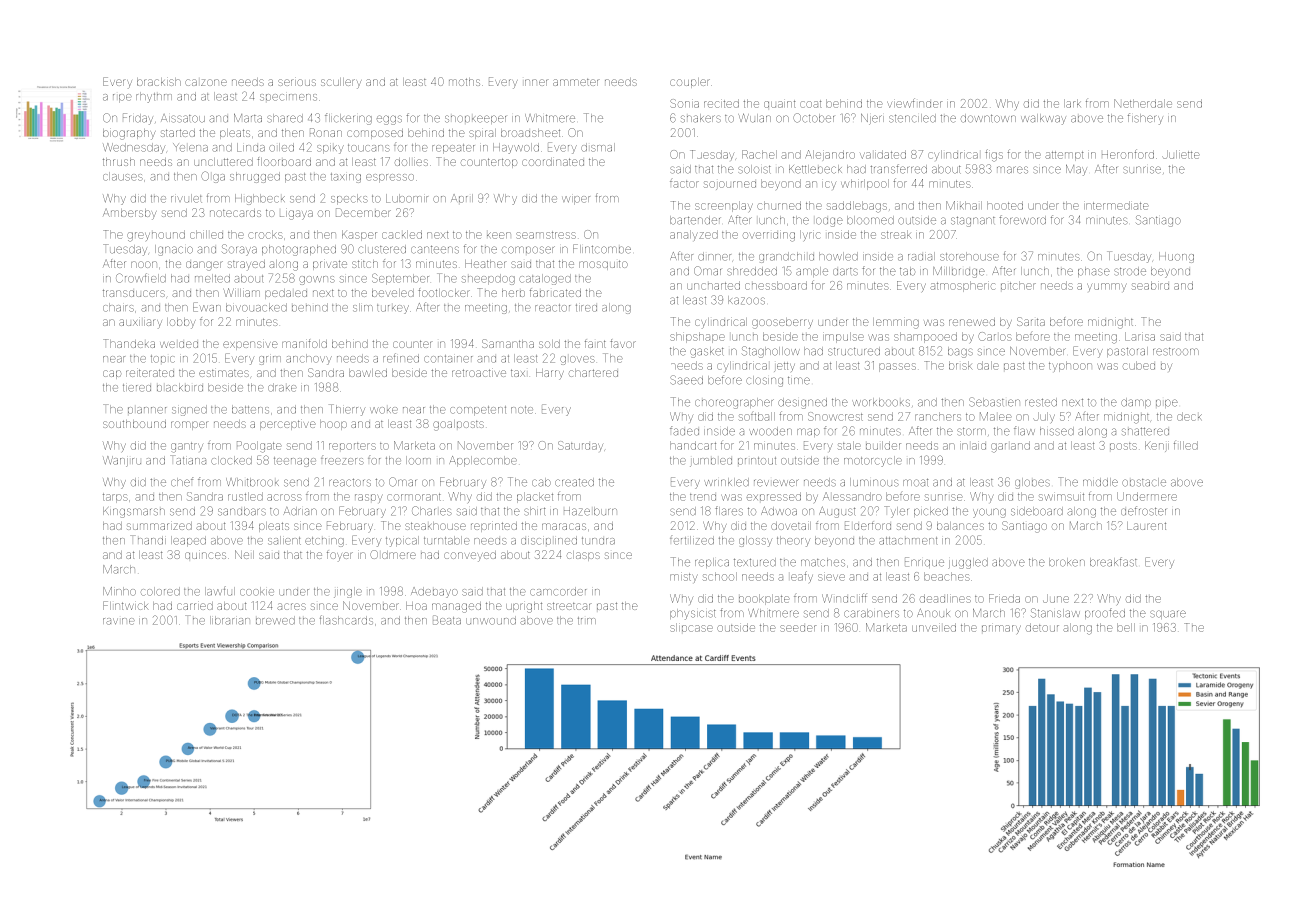 The height and width of the screenshot is (924, 1308). I want to click on young, so click(989, 513).
